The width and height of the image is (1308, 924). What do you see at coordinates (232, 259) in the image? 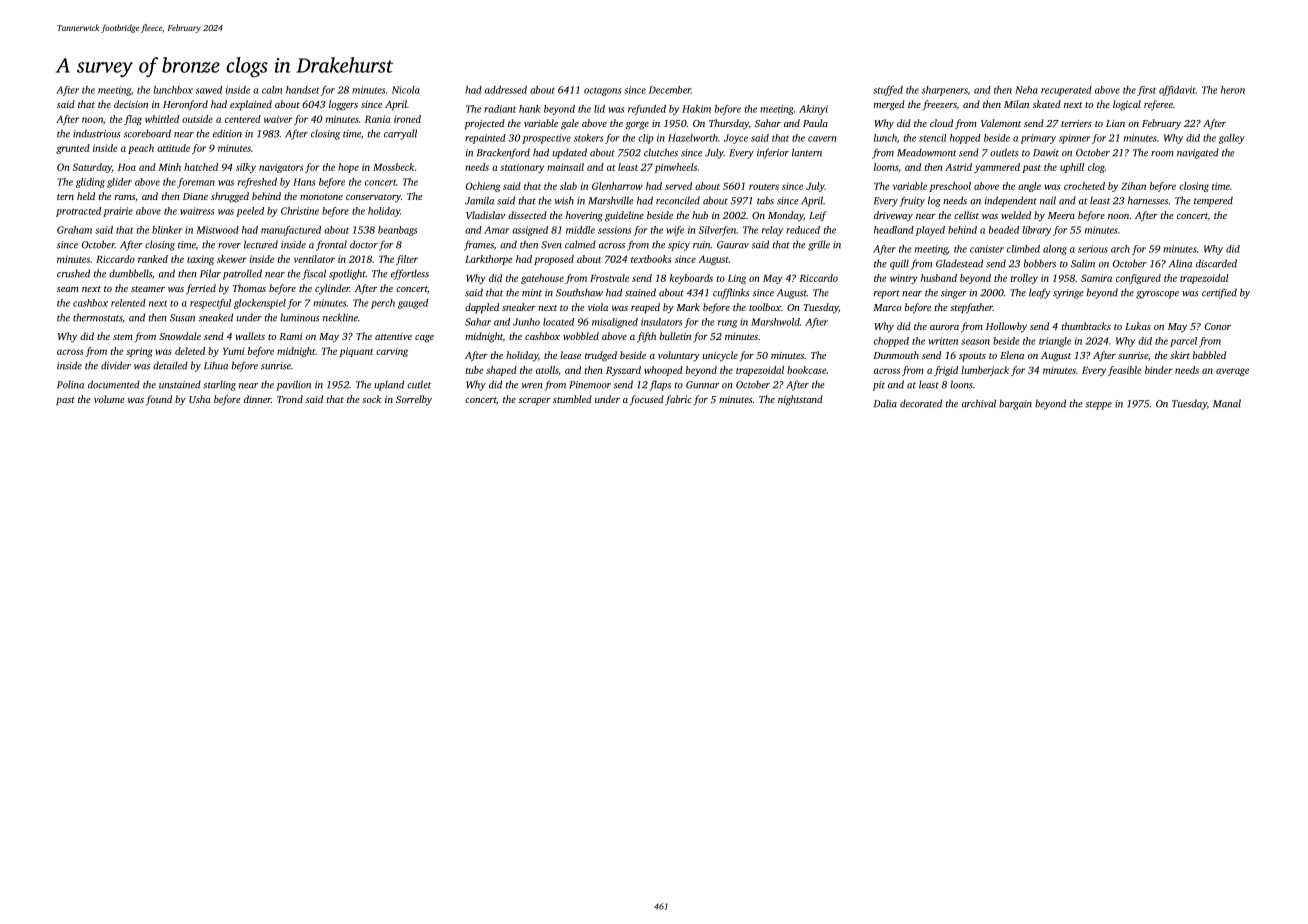
I see `skewer` at bounding box center [232, 259].
